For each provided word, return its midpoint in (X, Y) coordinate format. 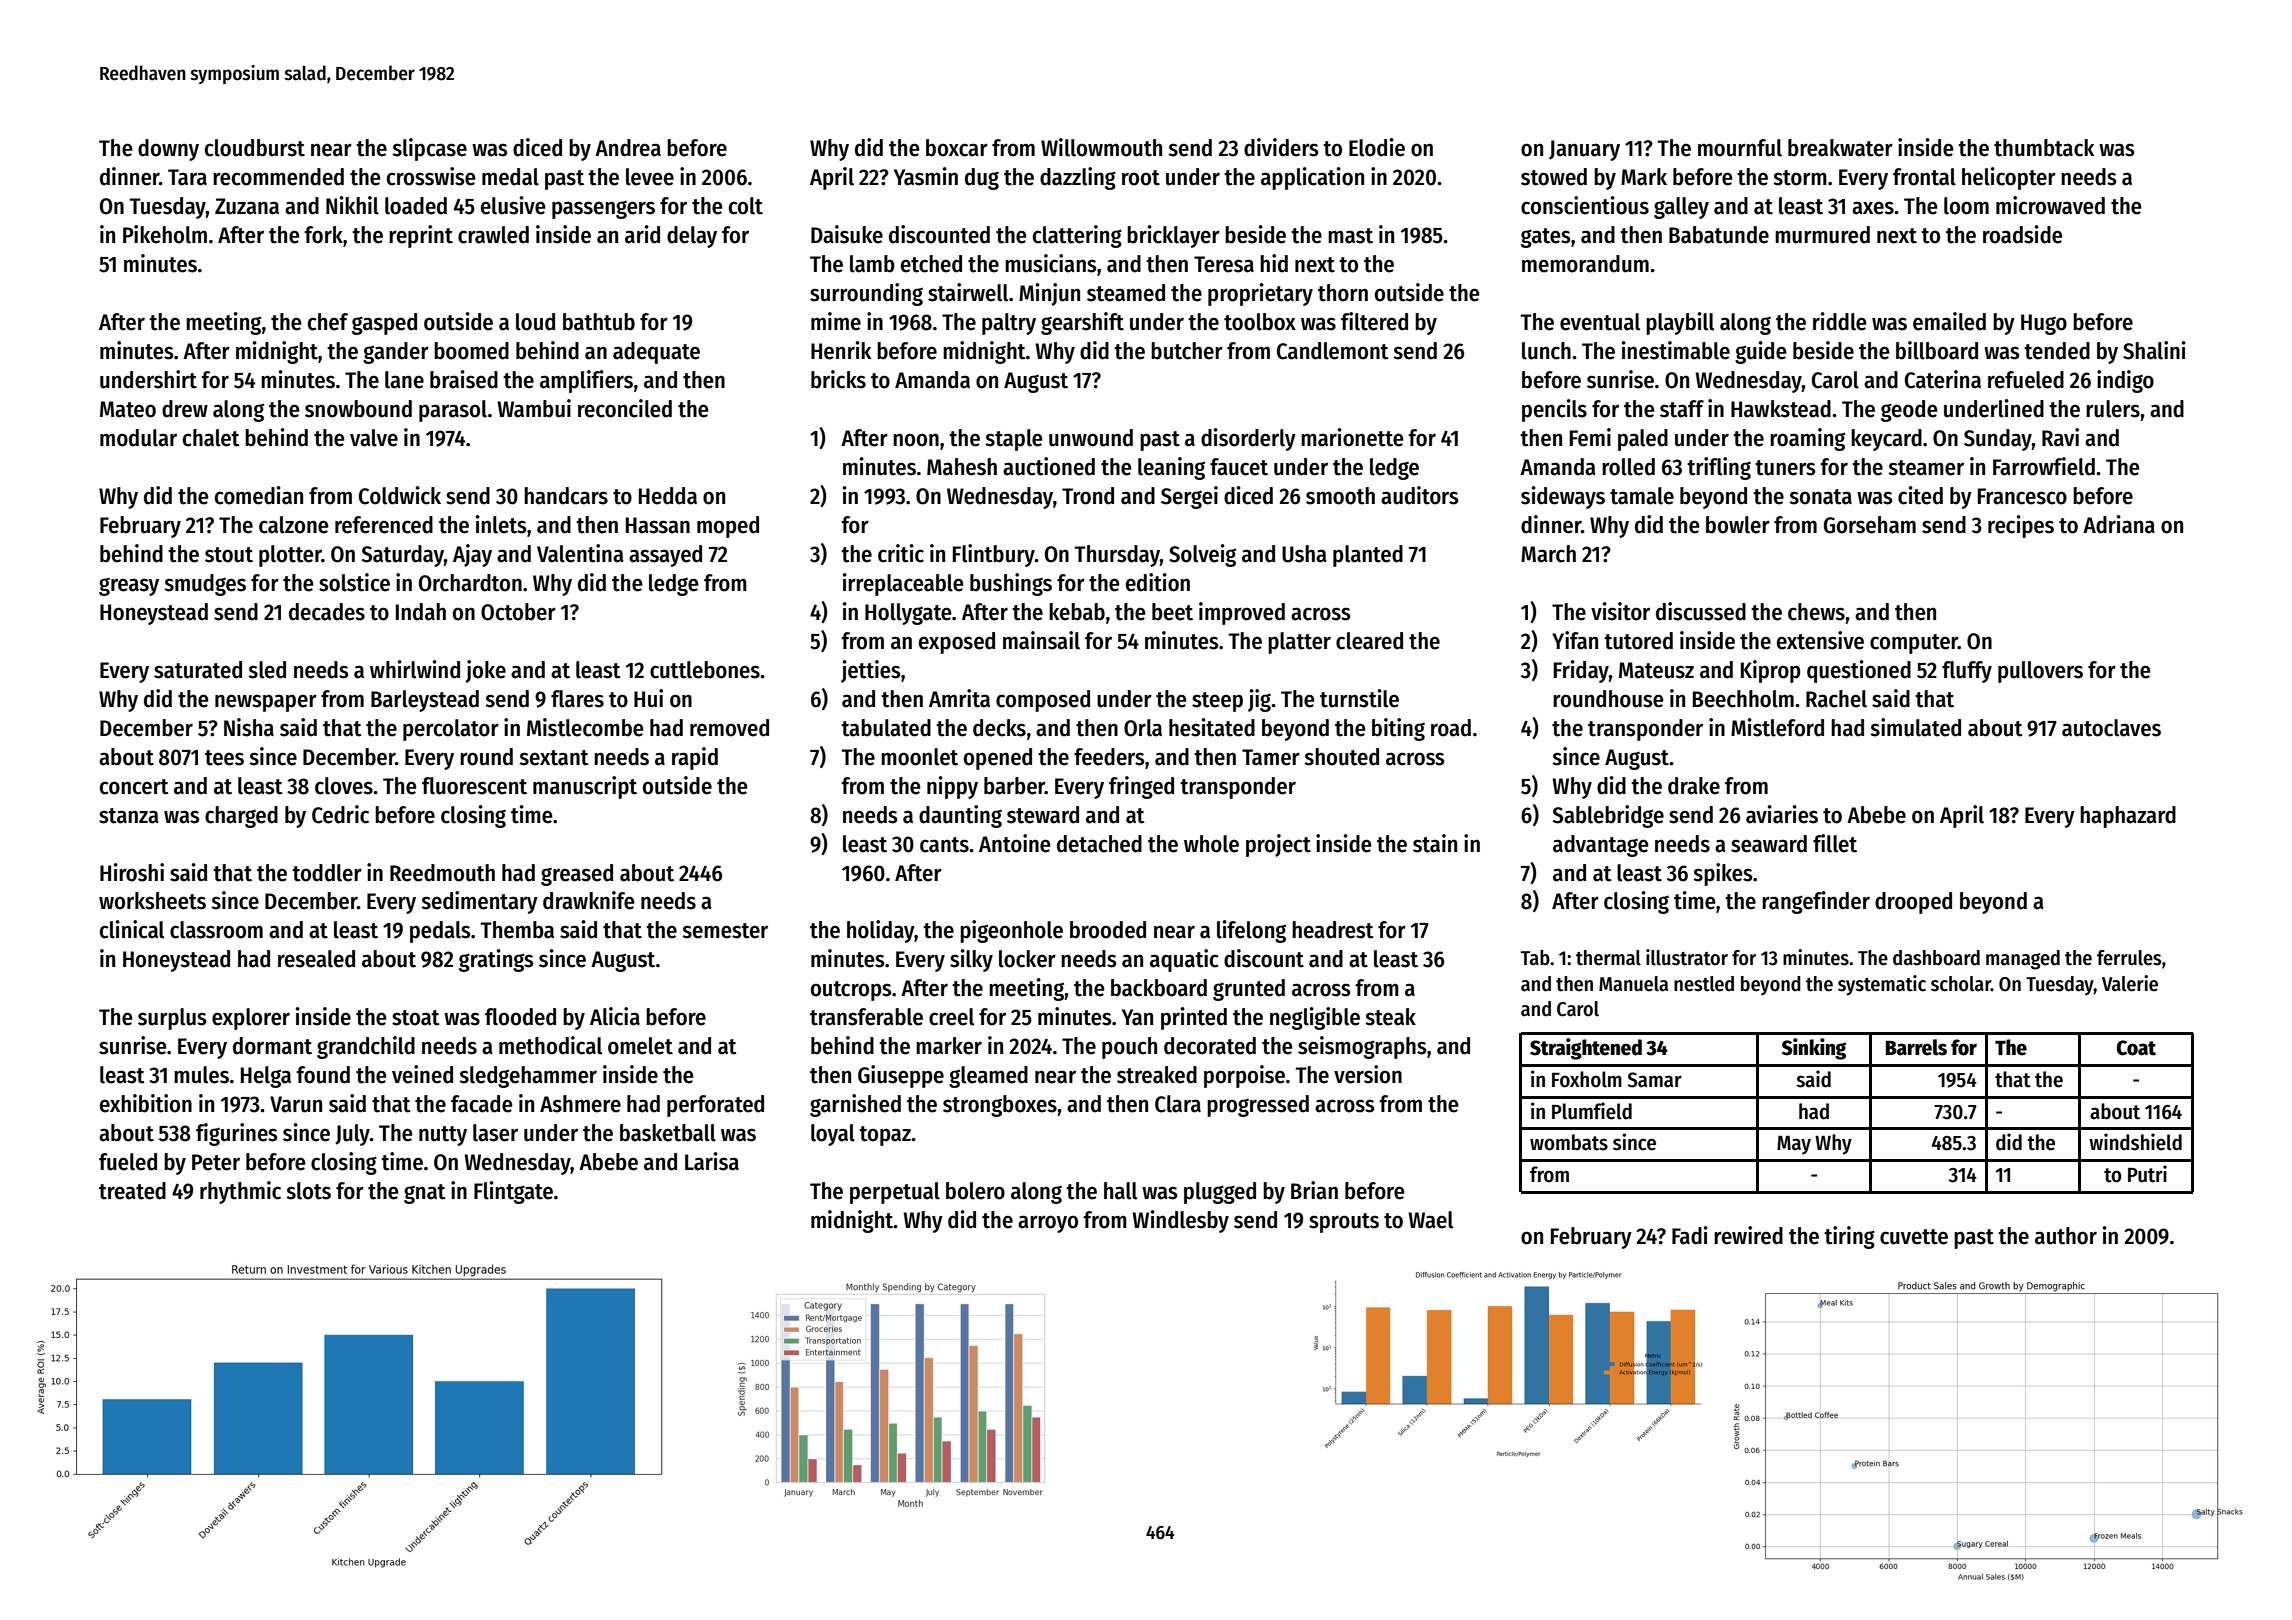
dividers (1281, 147)
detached (1099, 844)
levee (650, 177)
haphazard (2128, 817)
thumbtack (2044, 148)
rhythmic (240, 1192)
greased (577, 875)
